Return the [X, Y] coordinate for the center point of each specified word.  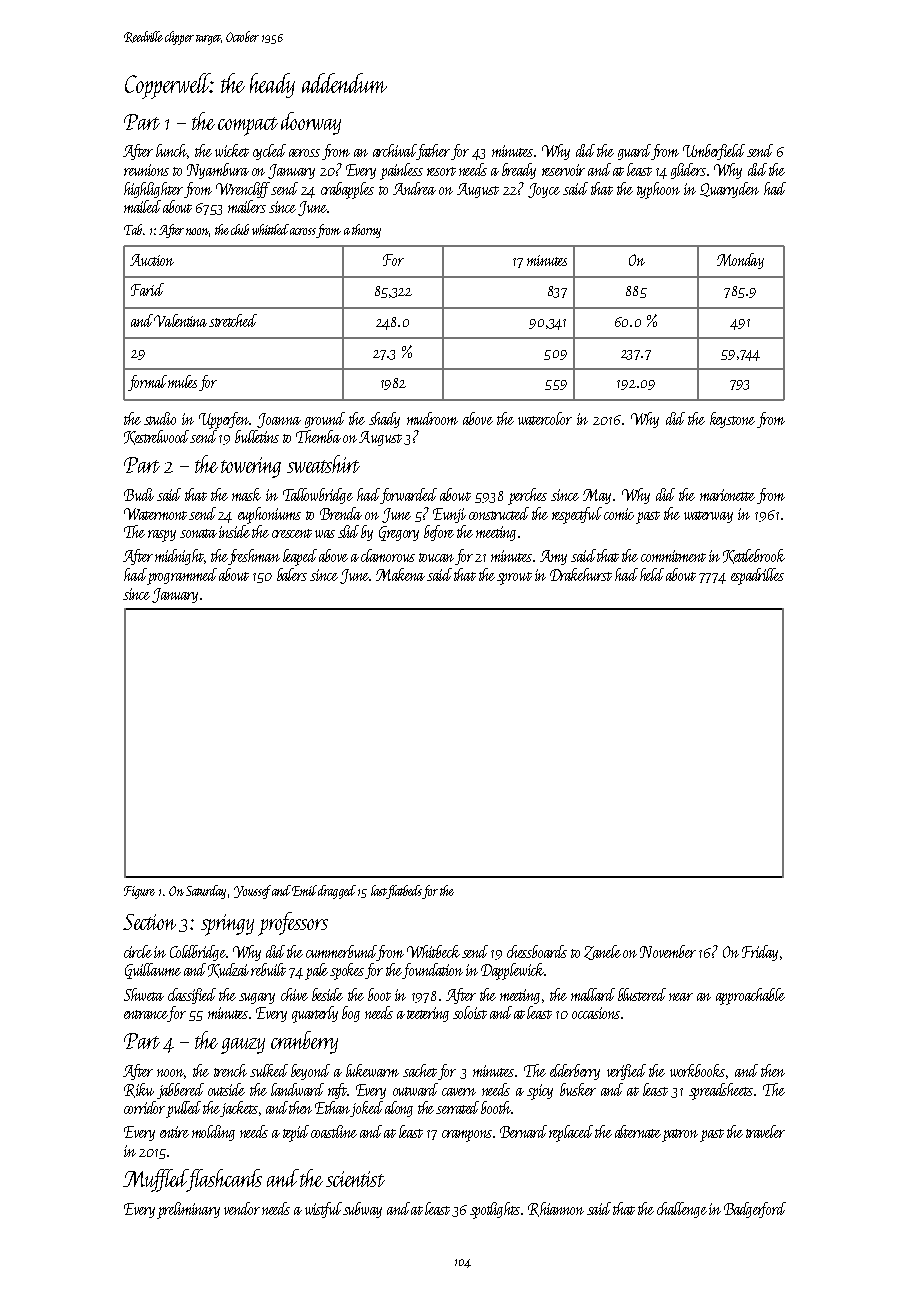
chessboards [537, 951]
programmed [182, 576]
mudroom [432, 418]
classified [192, 996]
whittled [270, 229]
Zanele [602, 952]
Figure [139, 892]
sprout [514, 578]
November [668, 951]
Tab [133, 229]
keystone [732, 420]
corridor [144, 1107]
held [652, 574]
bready [519, 171]
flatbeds [404, 892]
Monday [740, 261]
